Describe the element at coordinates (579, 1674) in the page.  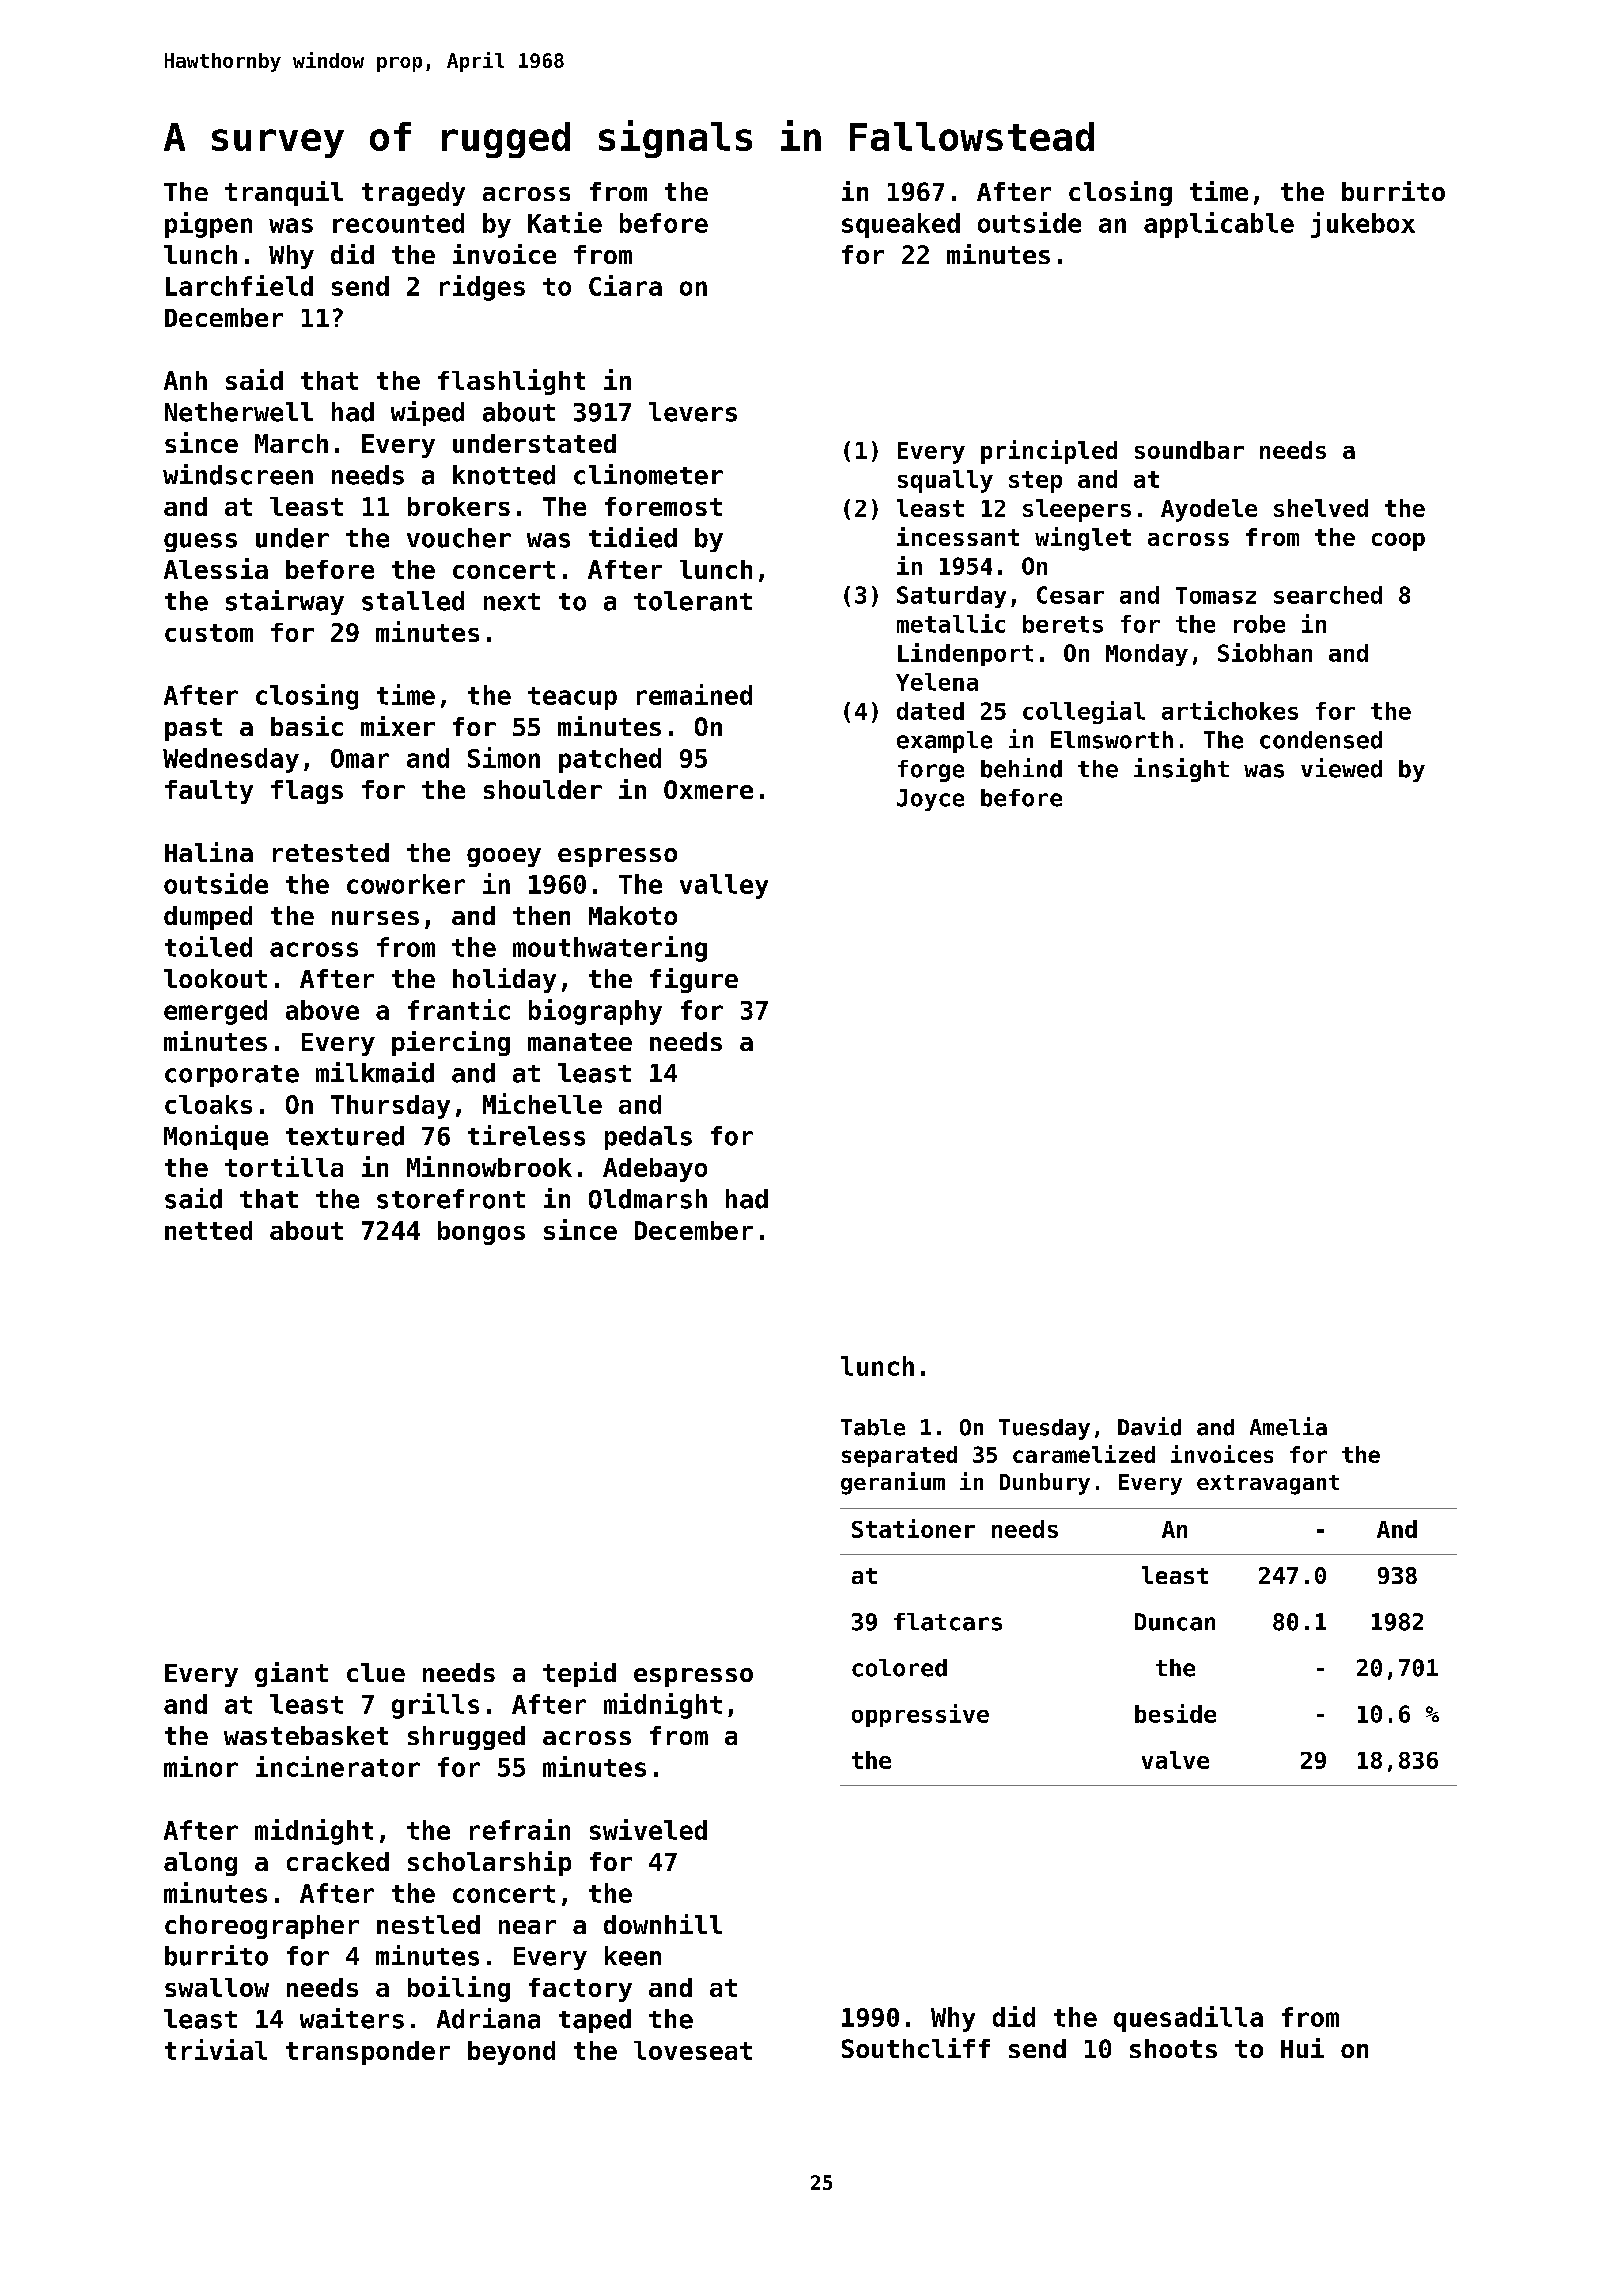
I see `tepid` at that location.
